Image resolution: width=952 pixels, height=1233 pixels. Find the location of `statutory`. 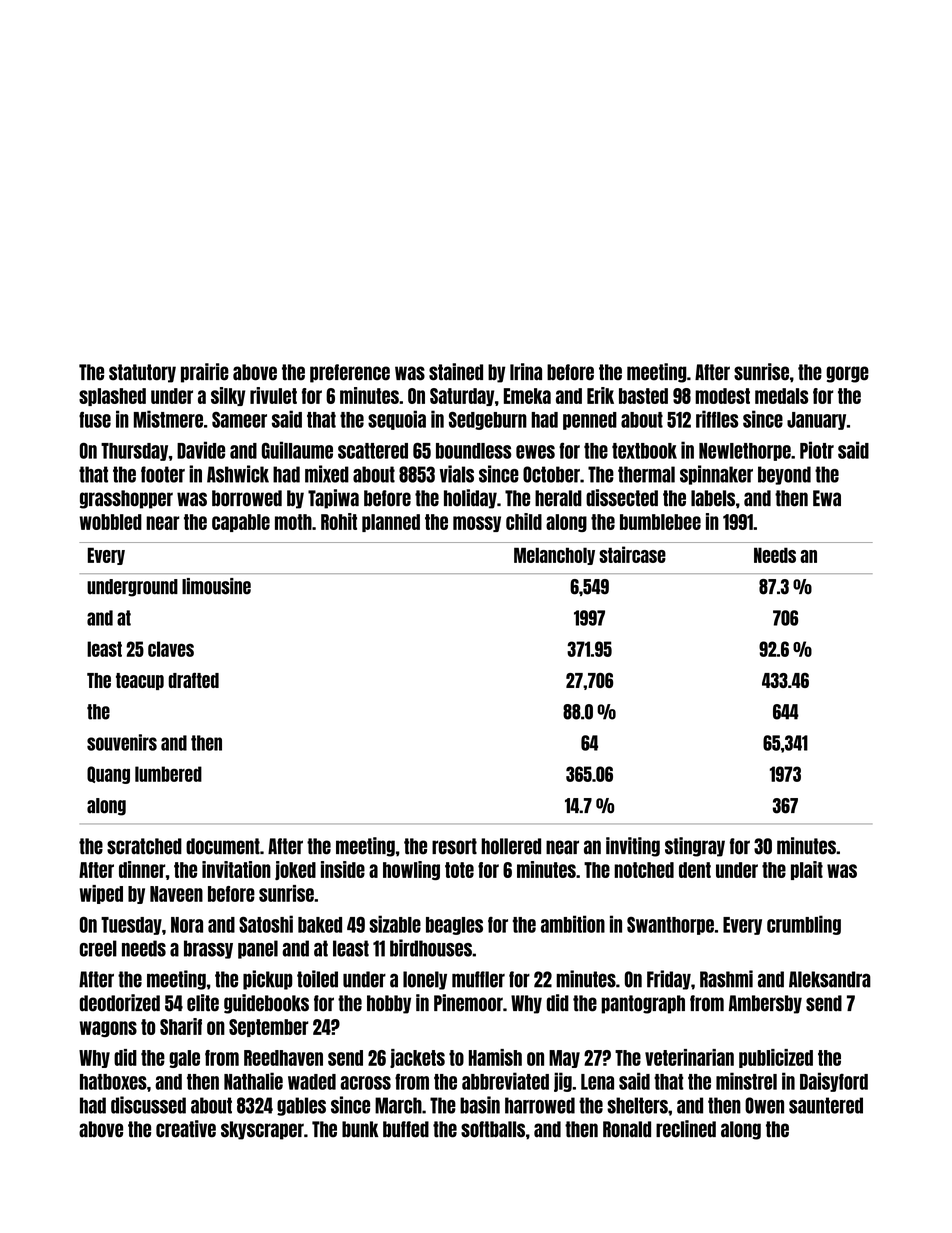

statutory is located at coordinates (142, 373).
